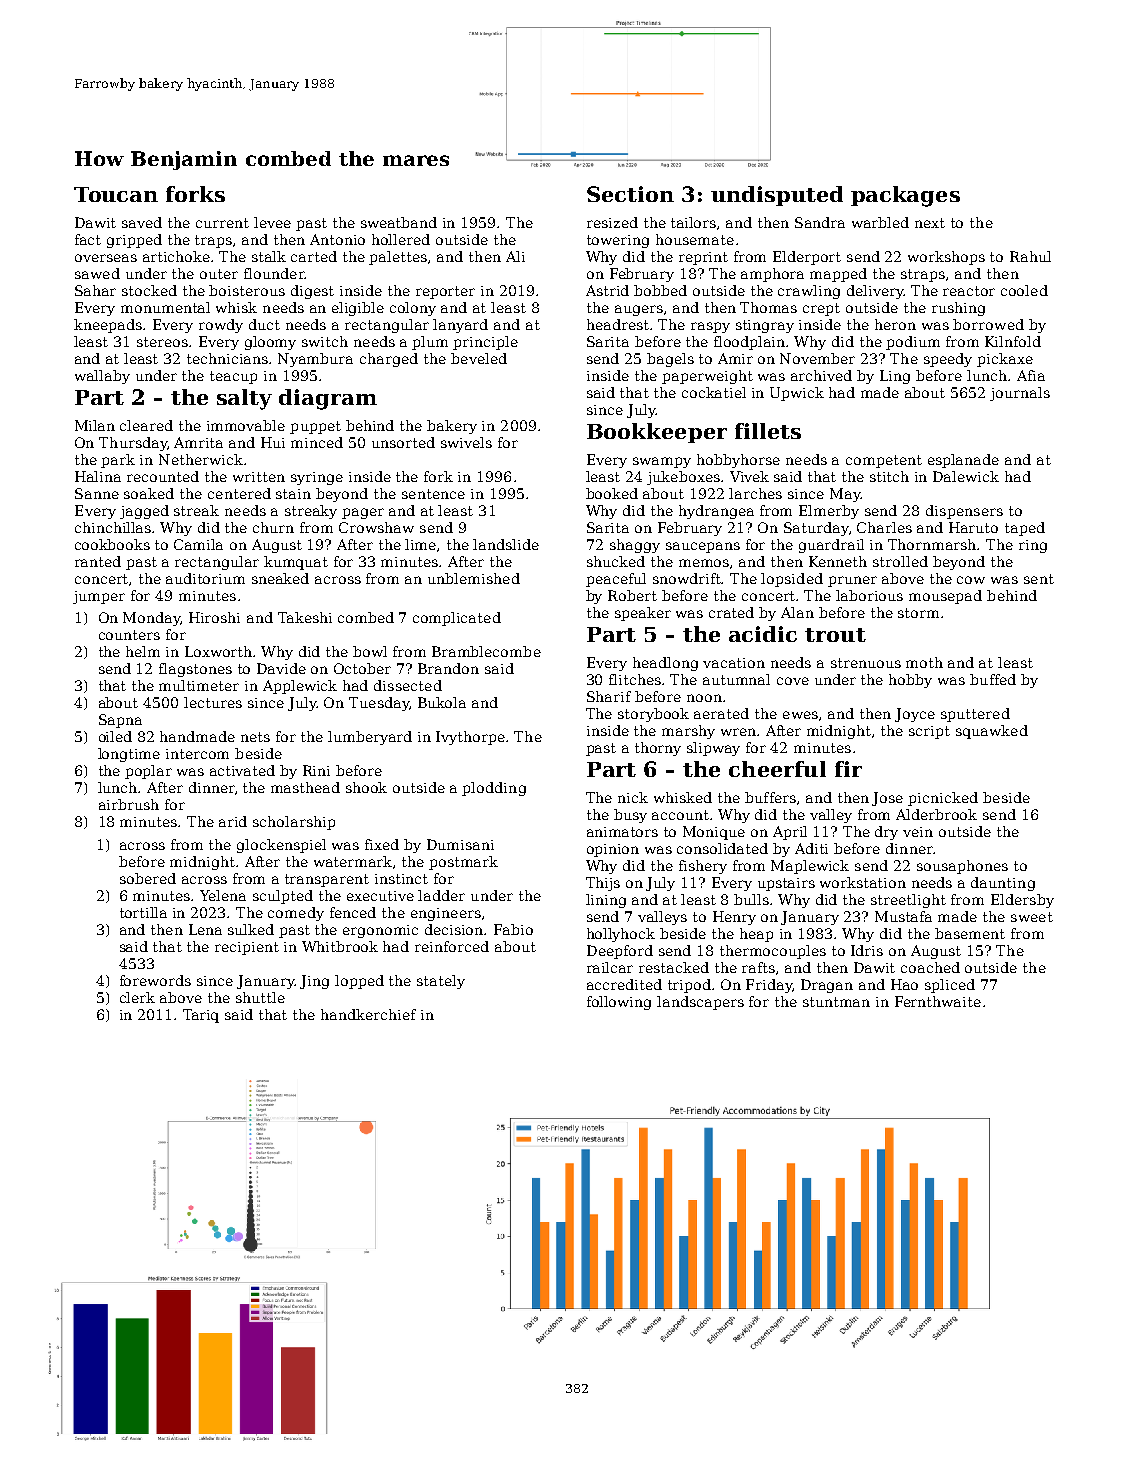 The height and width of the screenshot is (1461, 1129). Describe the element at coordinates (1030, 256) in the screenshot. I see `Rahul` at that location.
